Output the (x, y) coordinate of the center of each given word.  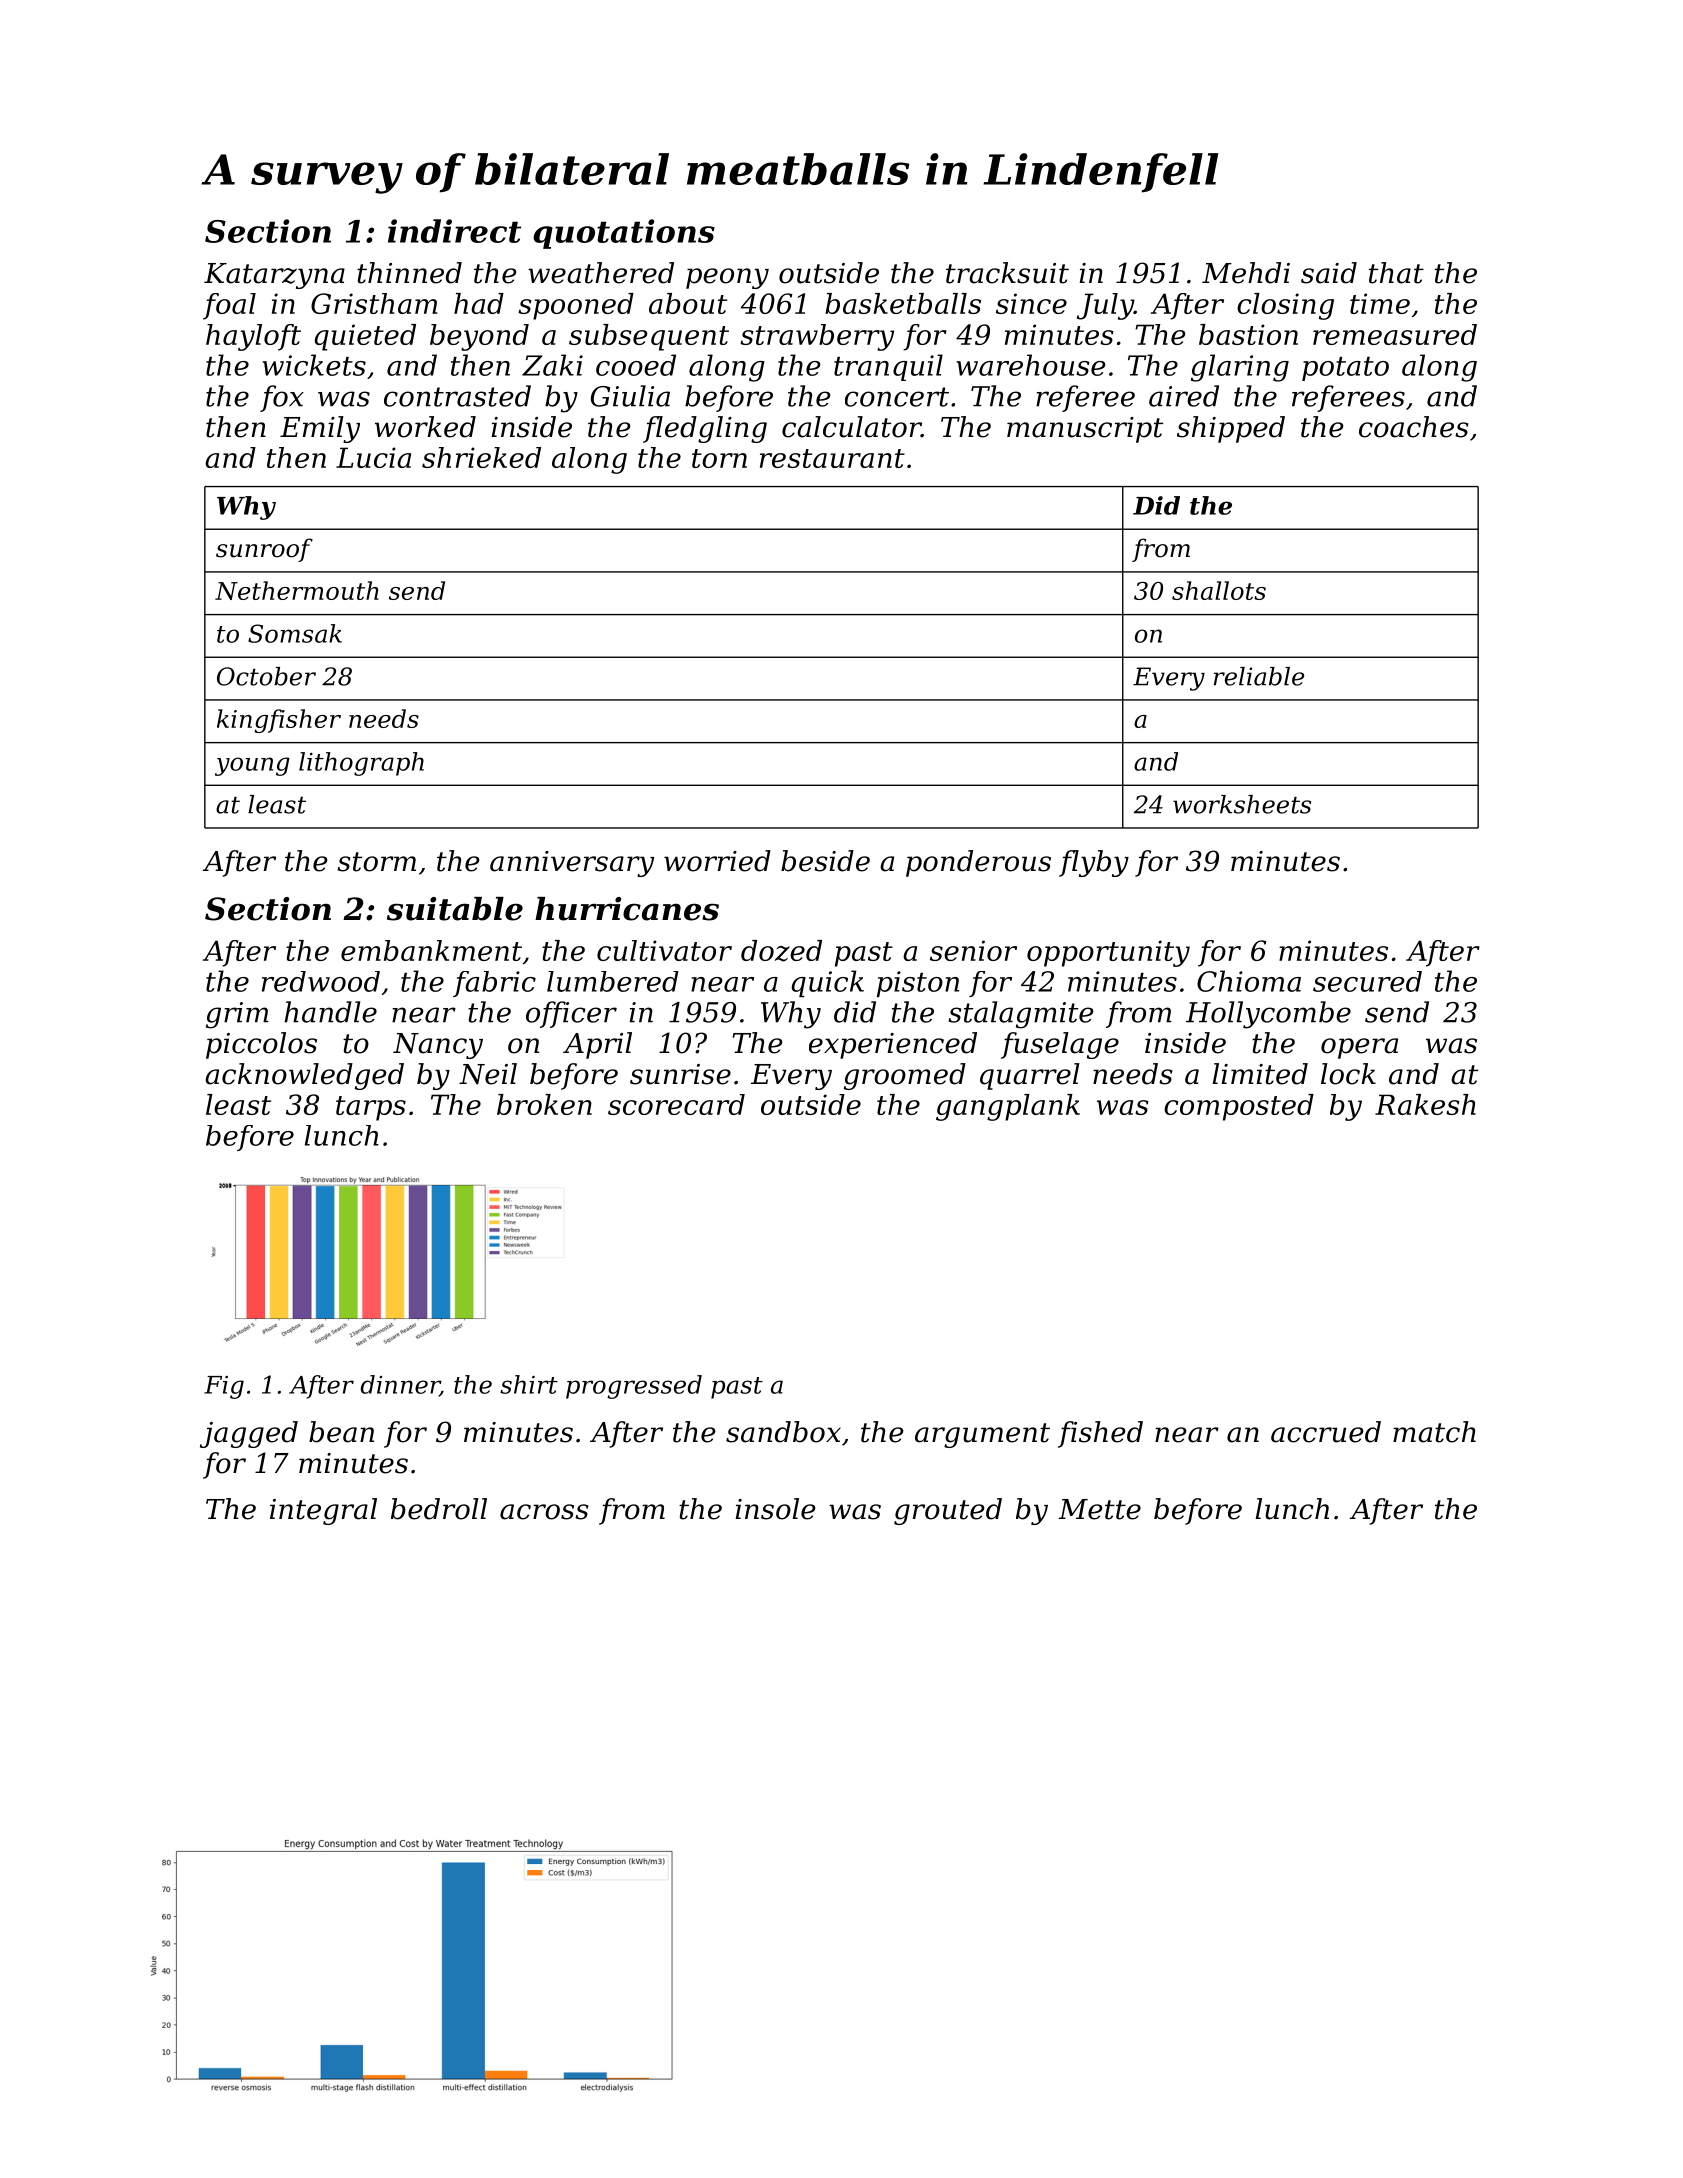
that (1396, 273)
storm (376, 862)
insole (775, 1509)
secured (1367, 981)
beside (825, 861)
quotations (624, 234)
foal (229, 306)
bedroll (439, 1509)
